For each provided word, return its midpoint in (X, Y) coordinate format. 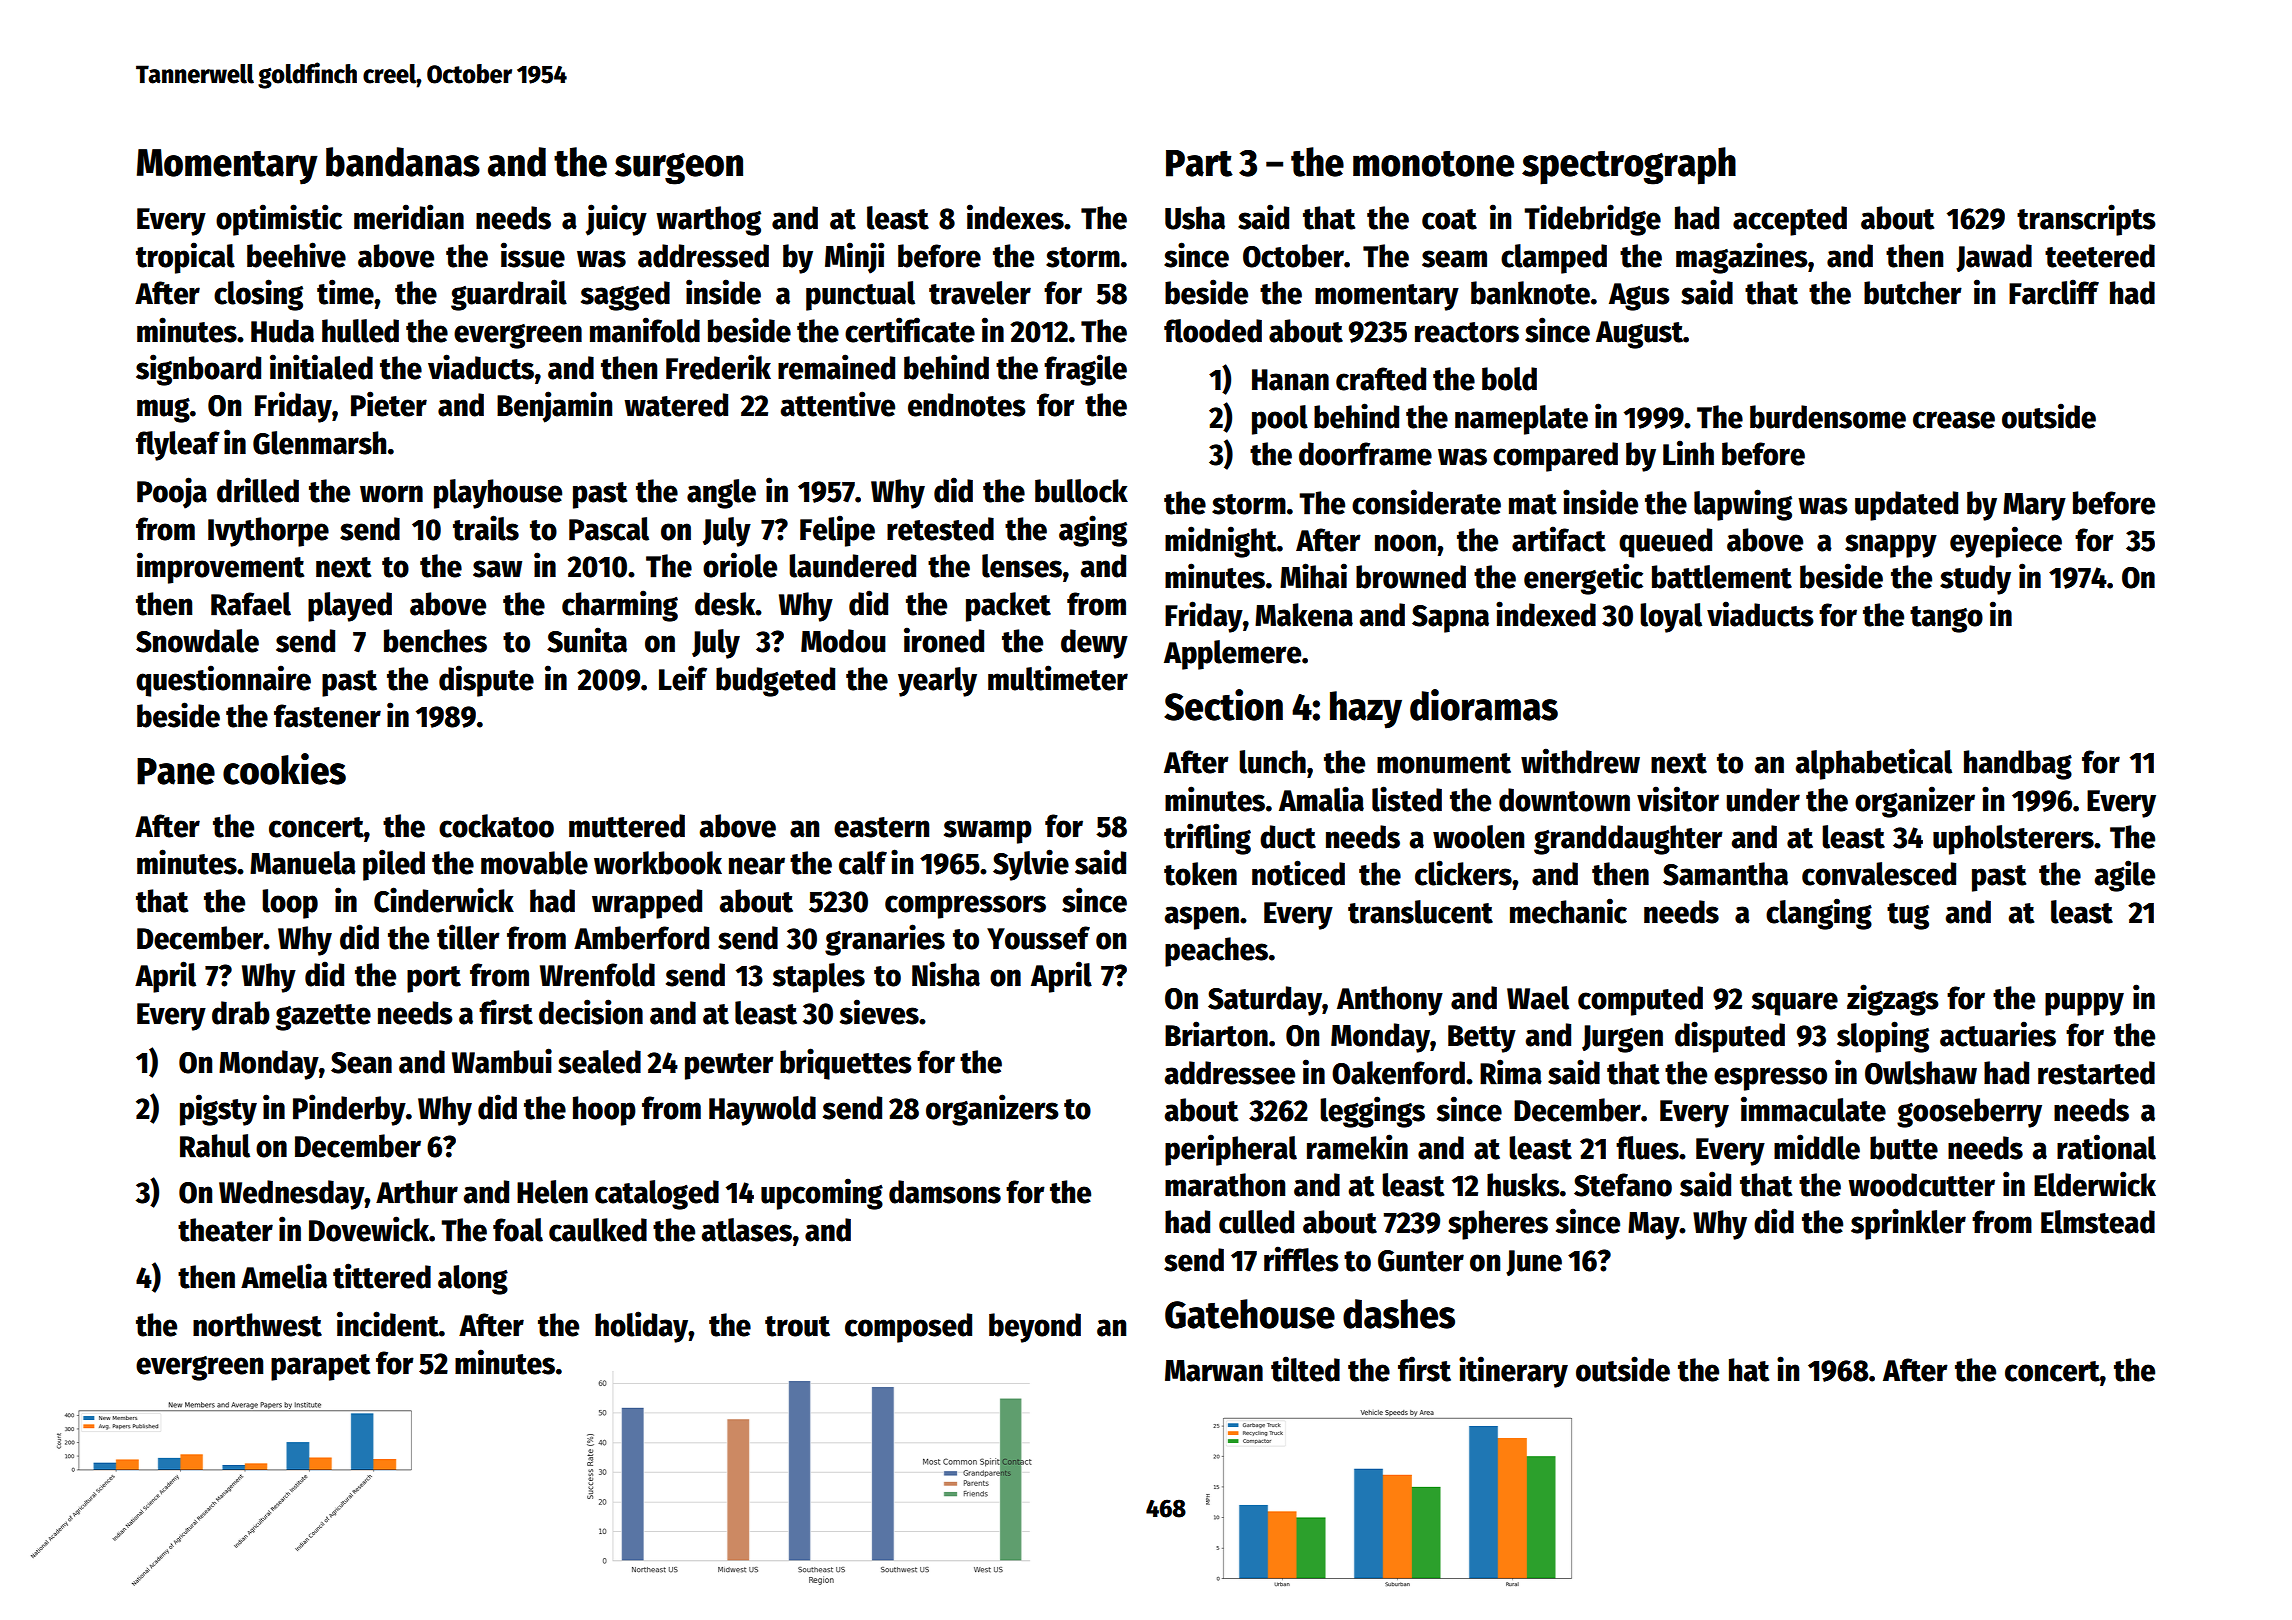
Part (1199, 163)
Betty (1482, 1039)
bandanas (403, 162)
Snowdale (197, 641)
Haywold (762, 1111)
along (473, 1280)
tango (1946, 619)
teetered (2100, 256)
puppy (2084, 1004)
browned (1411, 577)
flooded (1213, 331)
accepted (1790, 221)
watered (676, 405)
